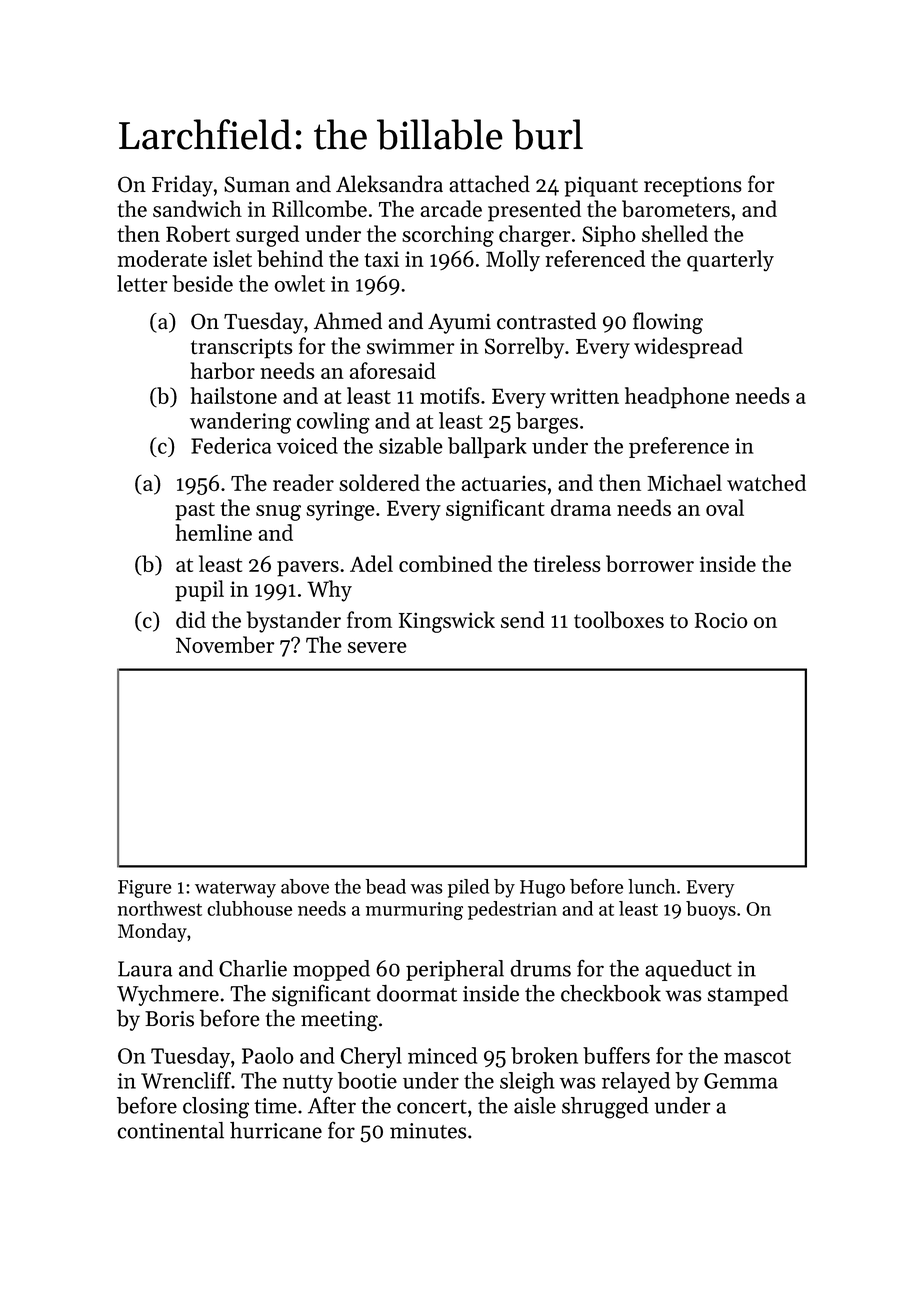  What do you see at coordinates (668, 323) in the page?
I see `flowing` at bounding box center [668, 323].
